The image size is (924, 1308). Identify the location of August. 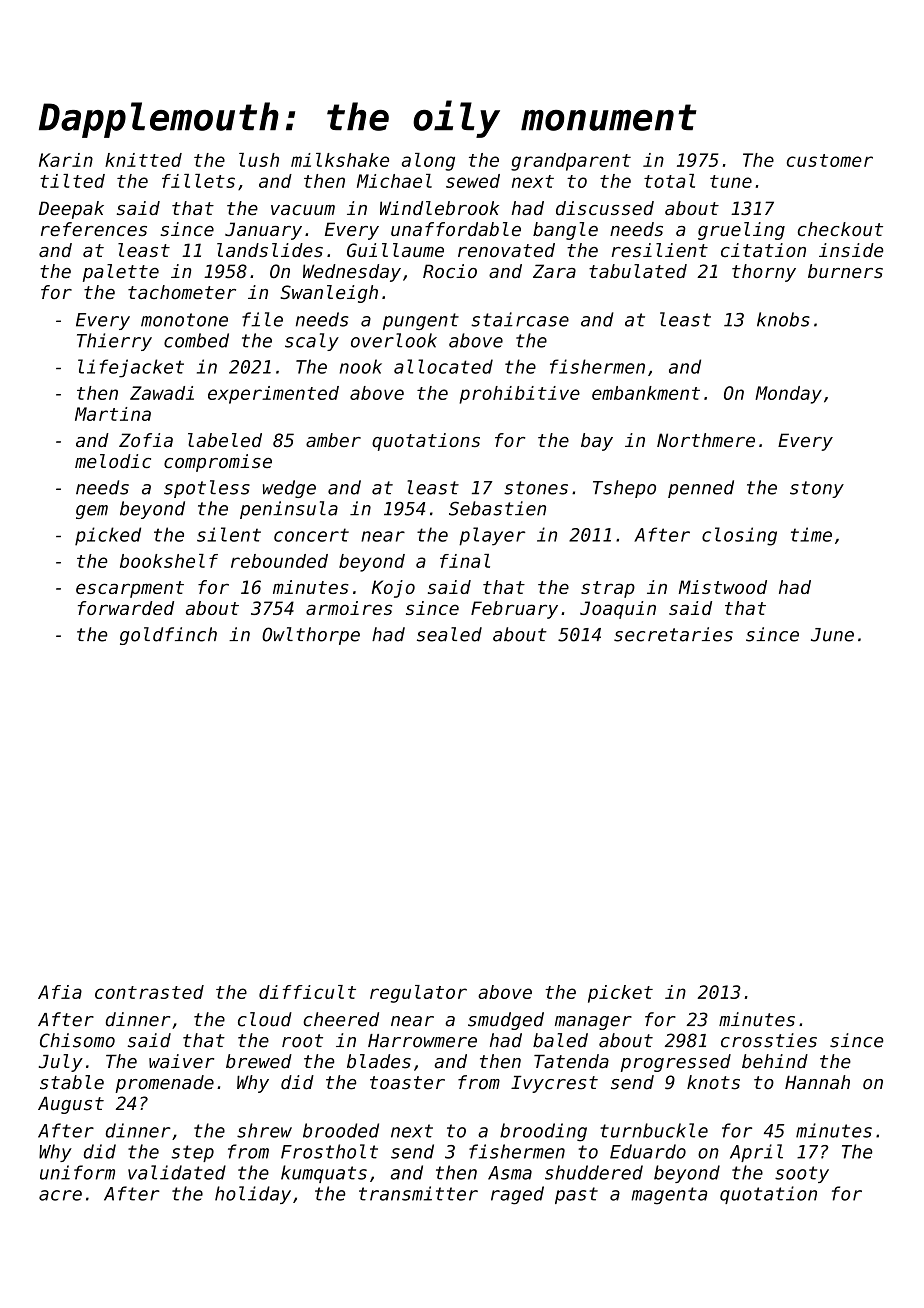
(71, 1105).
